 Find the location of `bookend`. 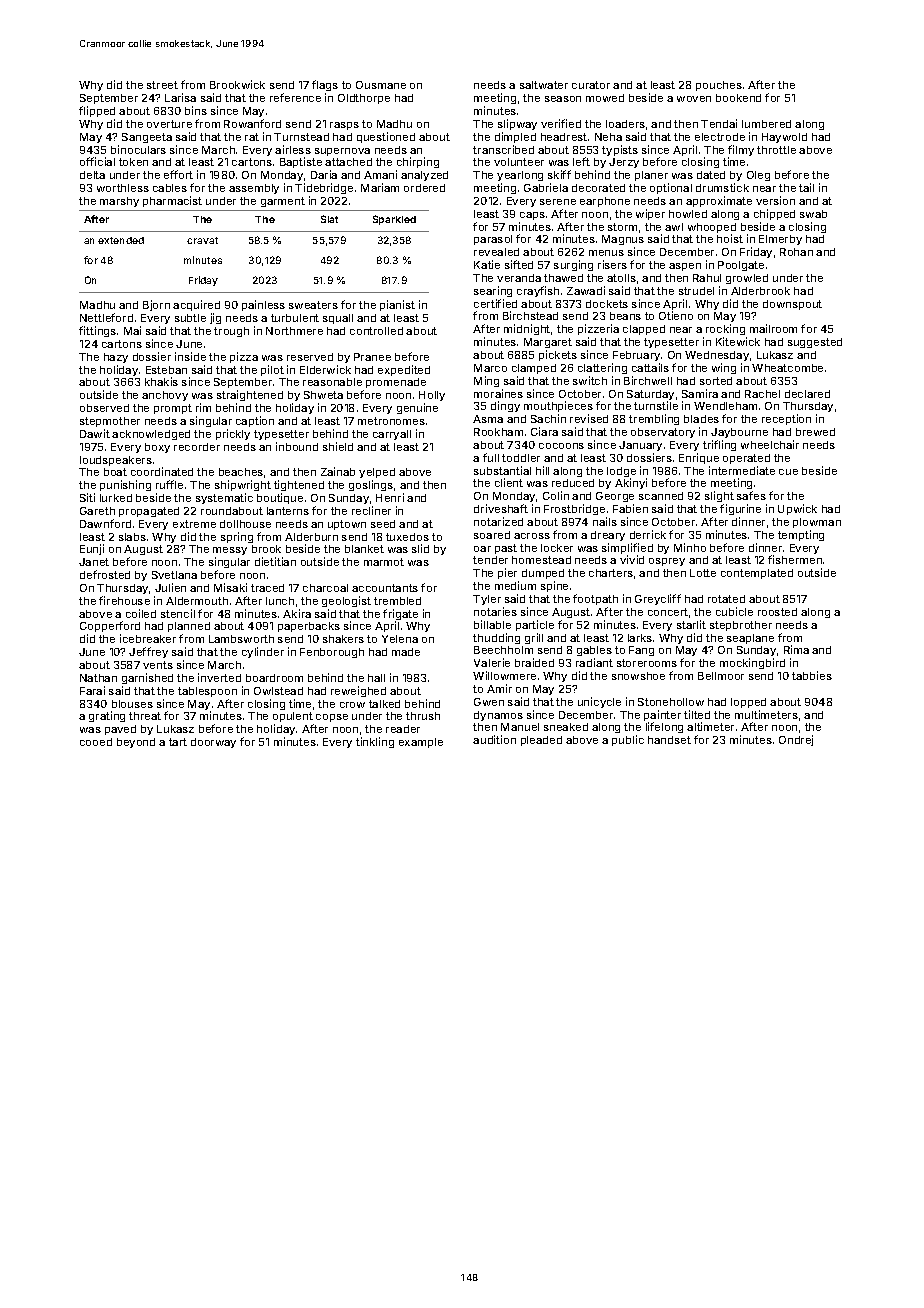

bookend is located at coordinates (738, 98).
